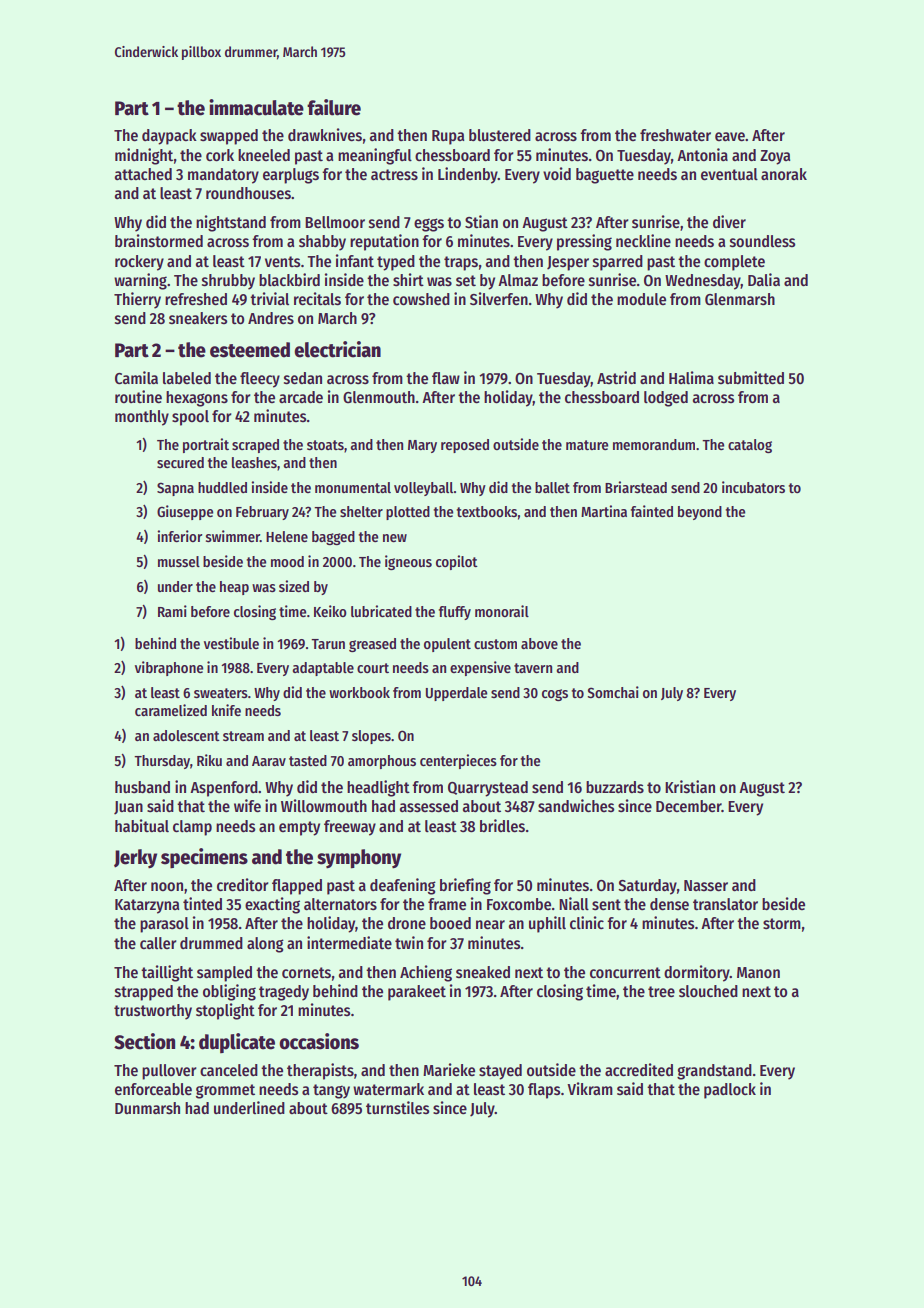 The image size is (924, 1308). I want to click on textbooks, so click(486, 511).
